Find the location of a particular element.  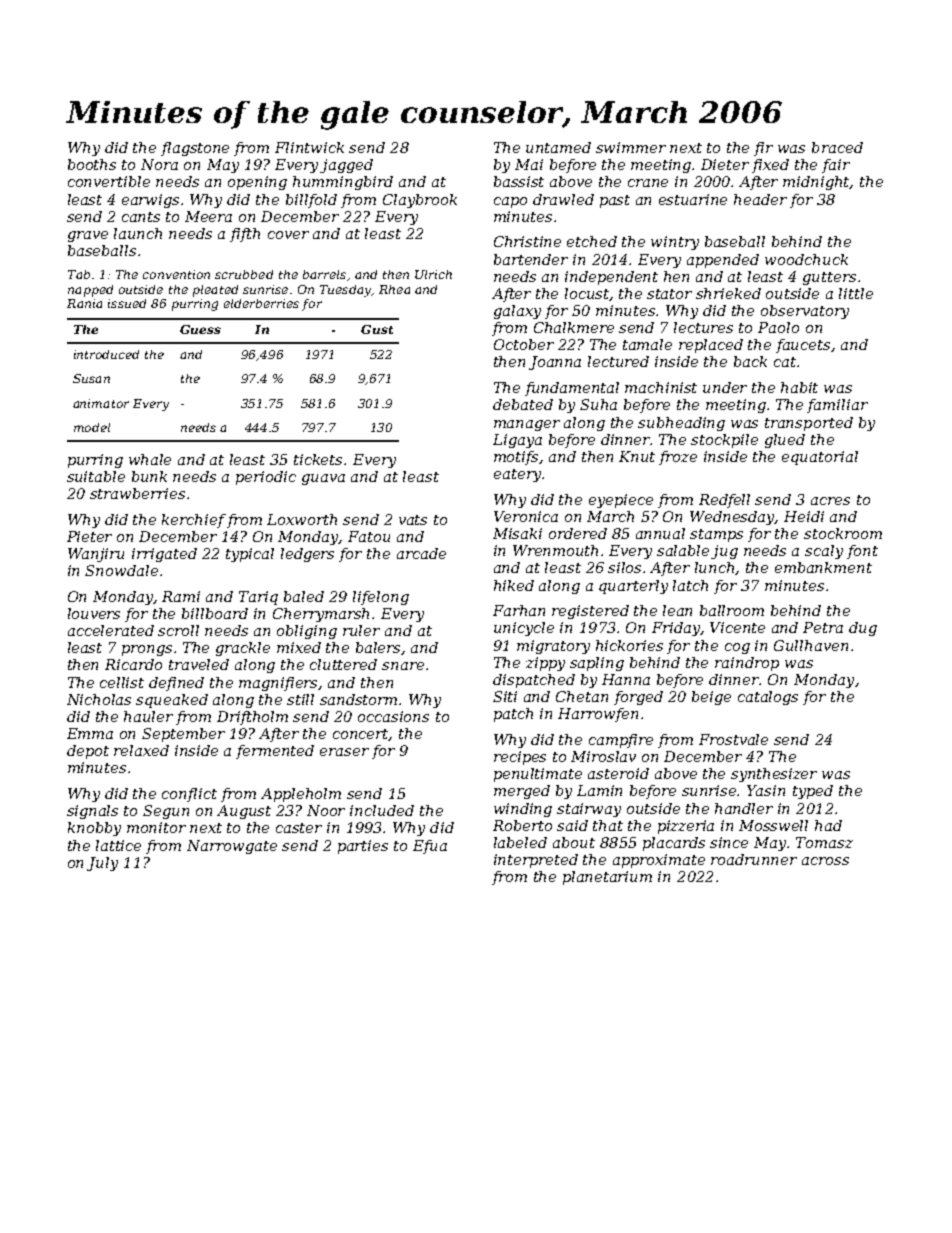

Claybrook is located at coordinates (420, 201).
